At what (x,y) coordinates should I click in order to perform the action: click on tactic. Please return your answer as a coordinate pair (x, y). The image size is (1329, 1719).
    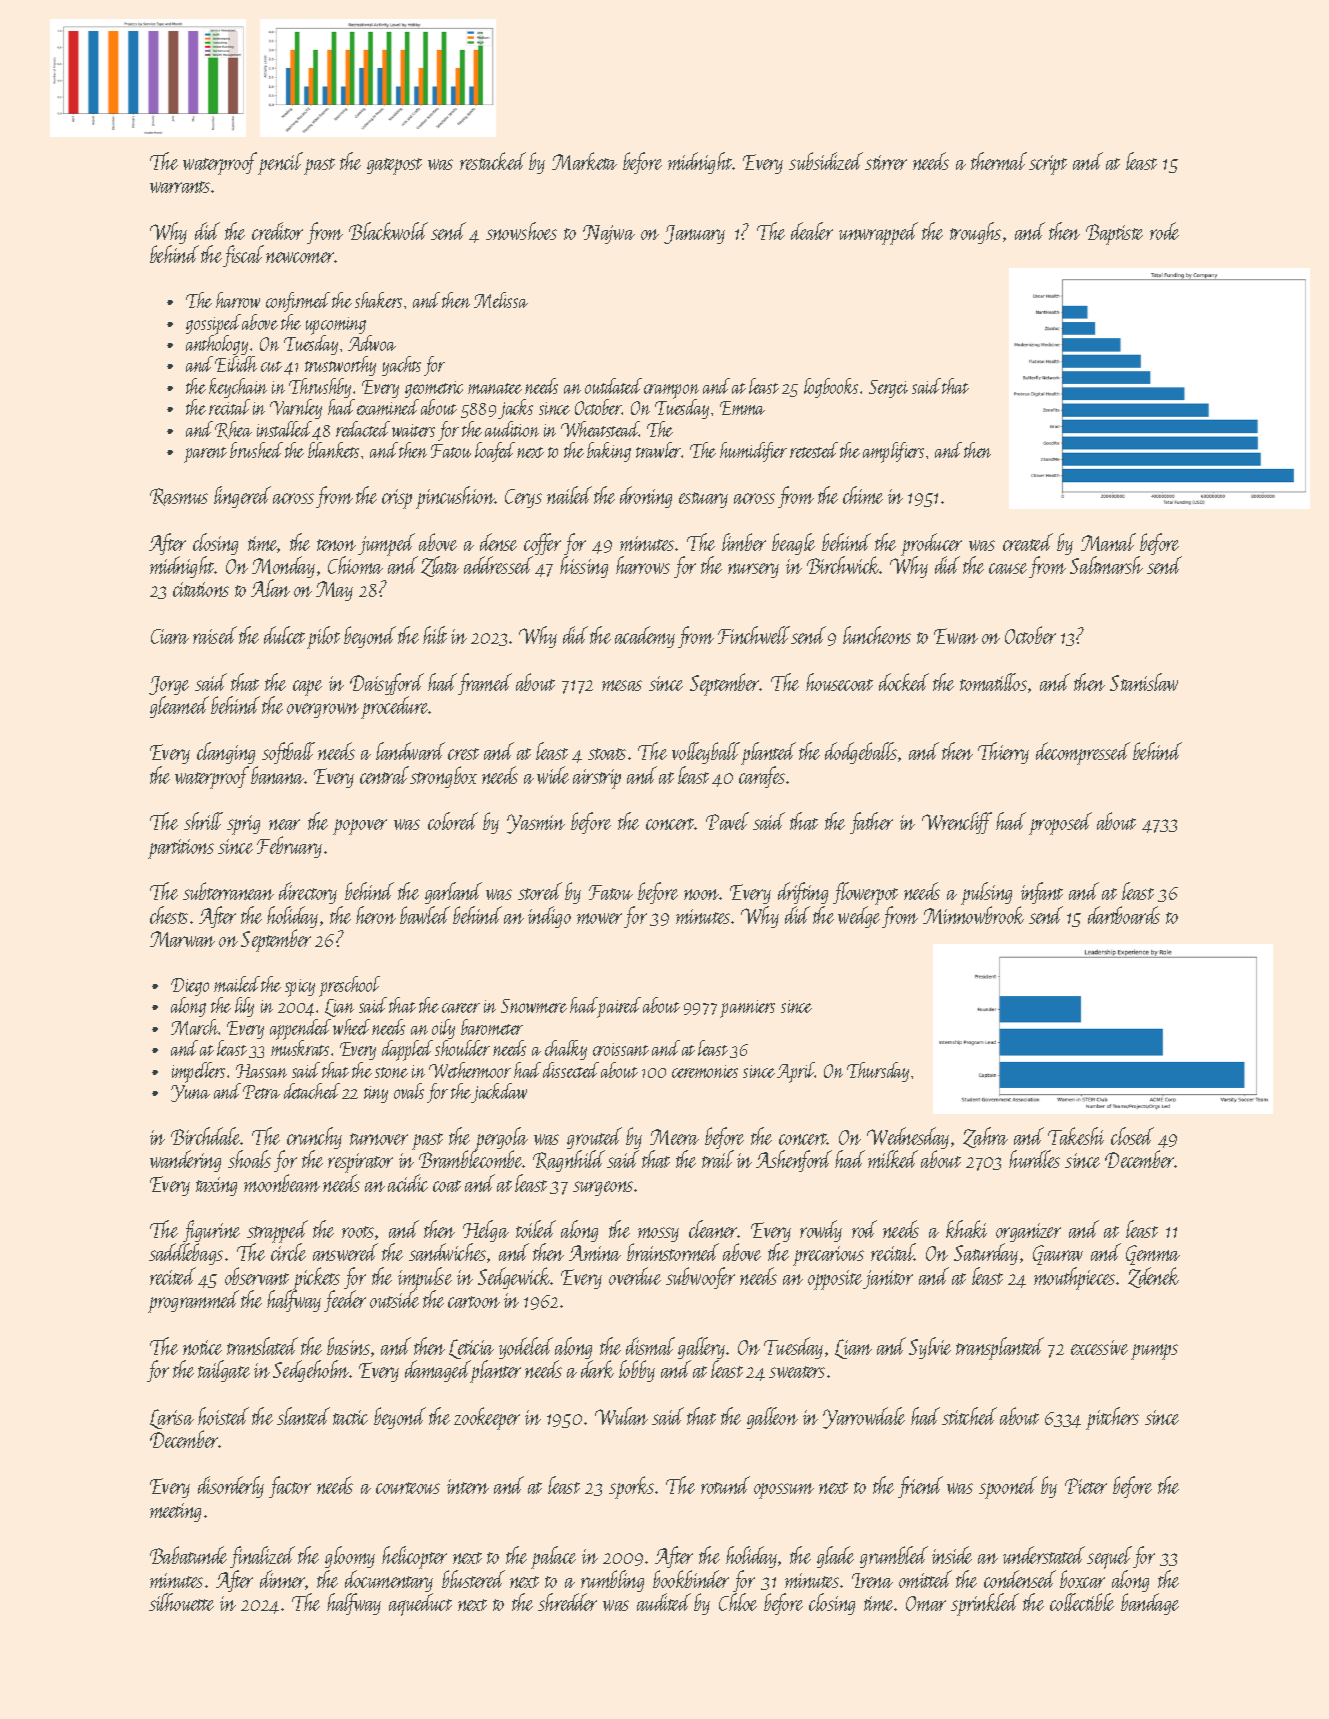
    Looking at the image, I should click on (350, 1417).
